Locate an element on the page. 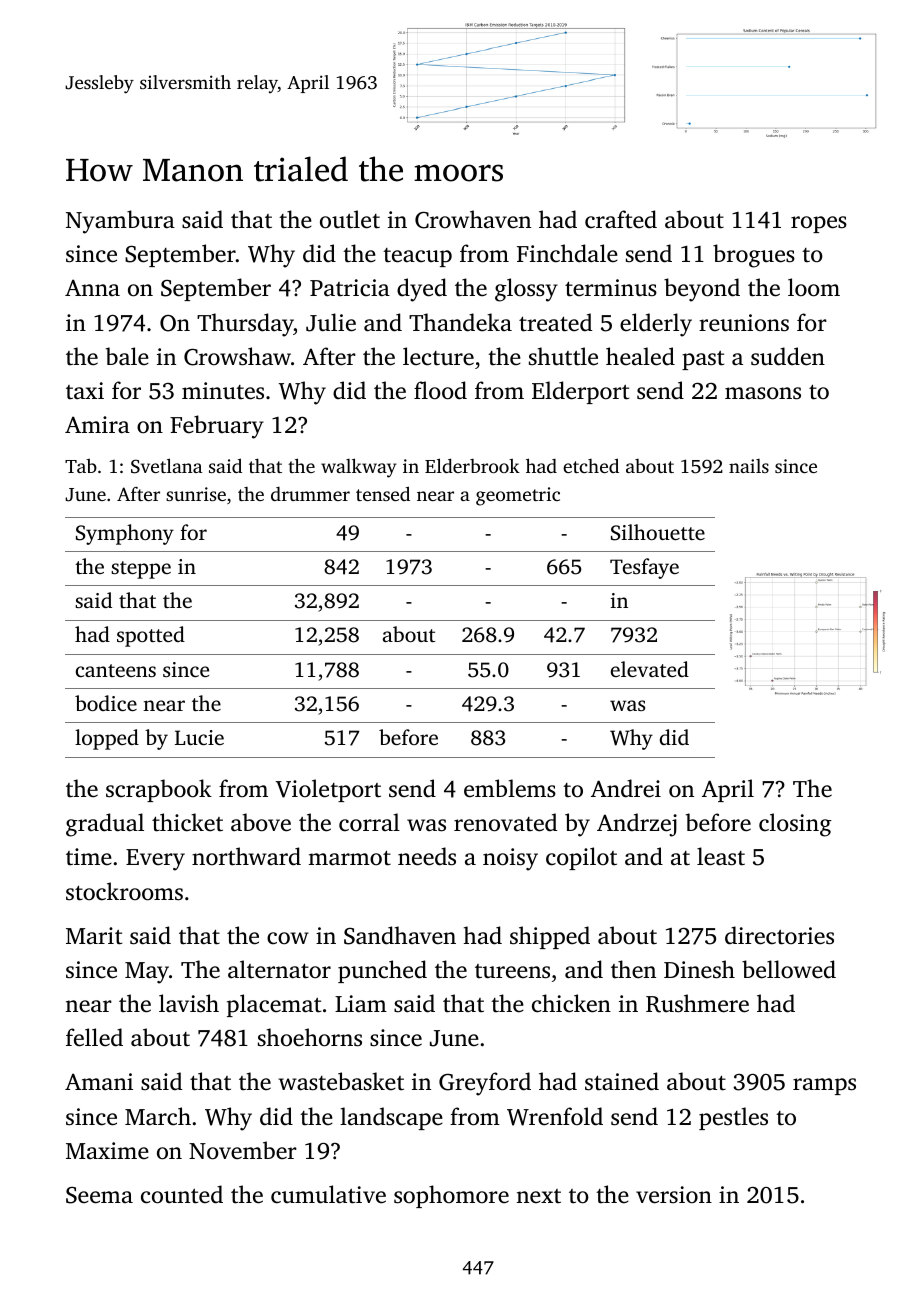 The image size is (924, 1311). Violetport is located at coordinates (328, 790).
